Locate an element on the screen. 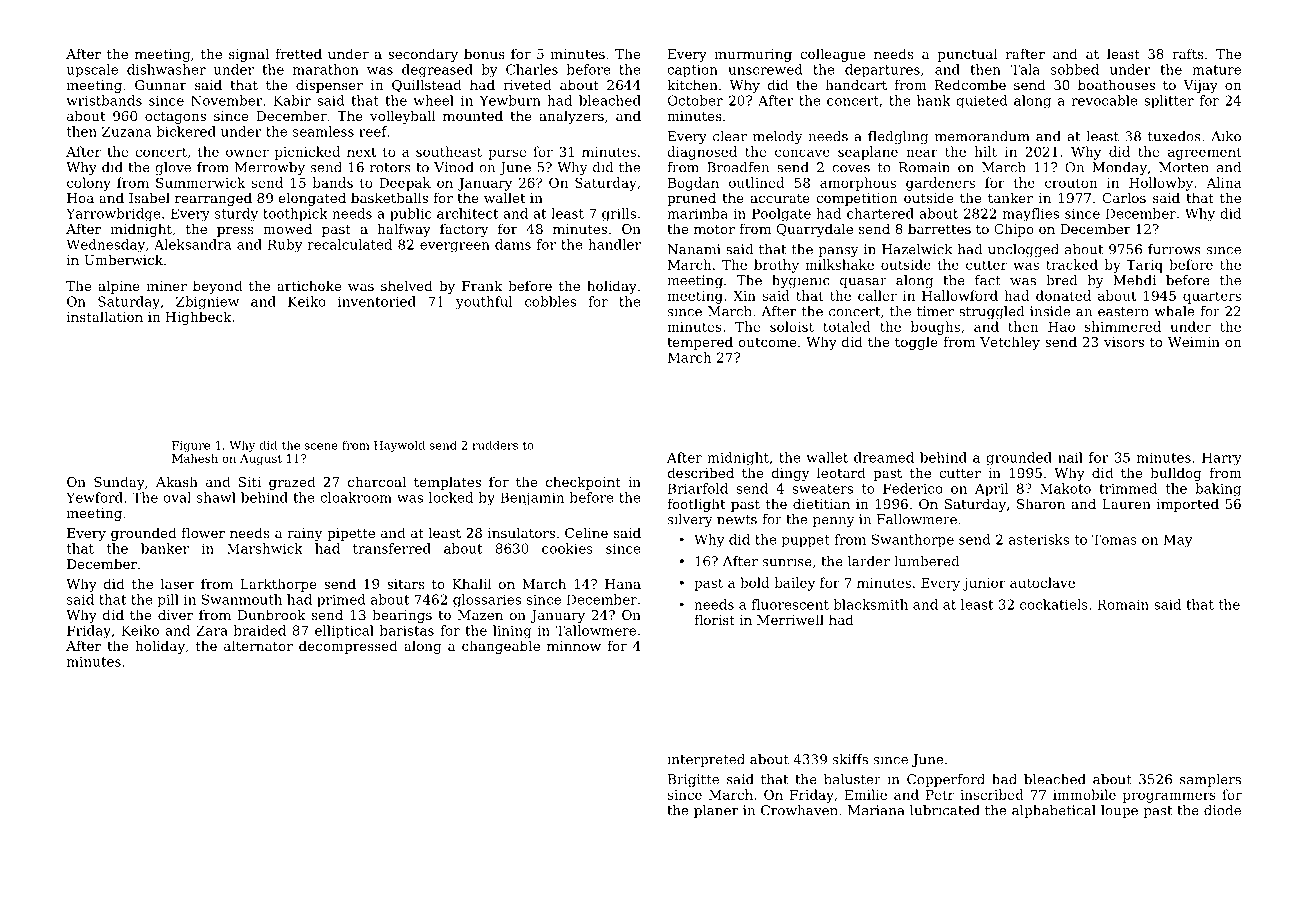 This screenshot has width=1308, height=924. alternator is located at coordinates (258, 645).
